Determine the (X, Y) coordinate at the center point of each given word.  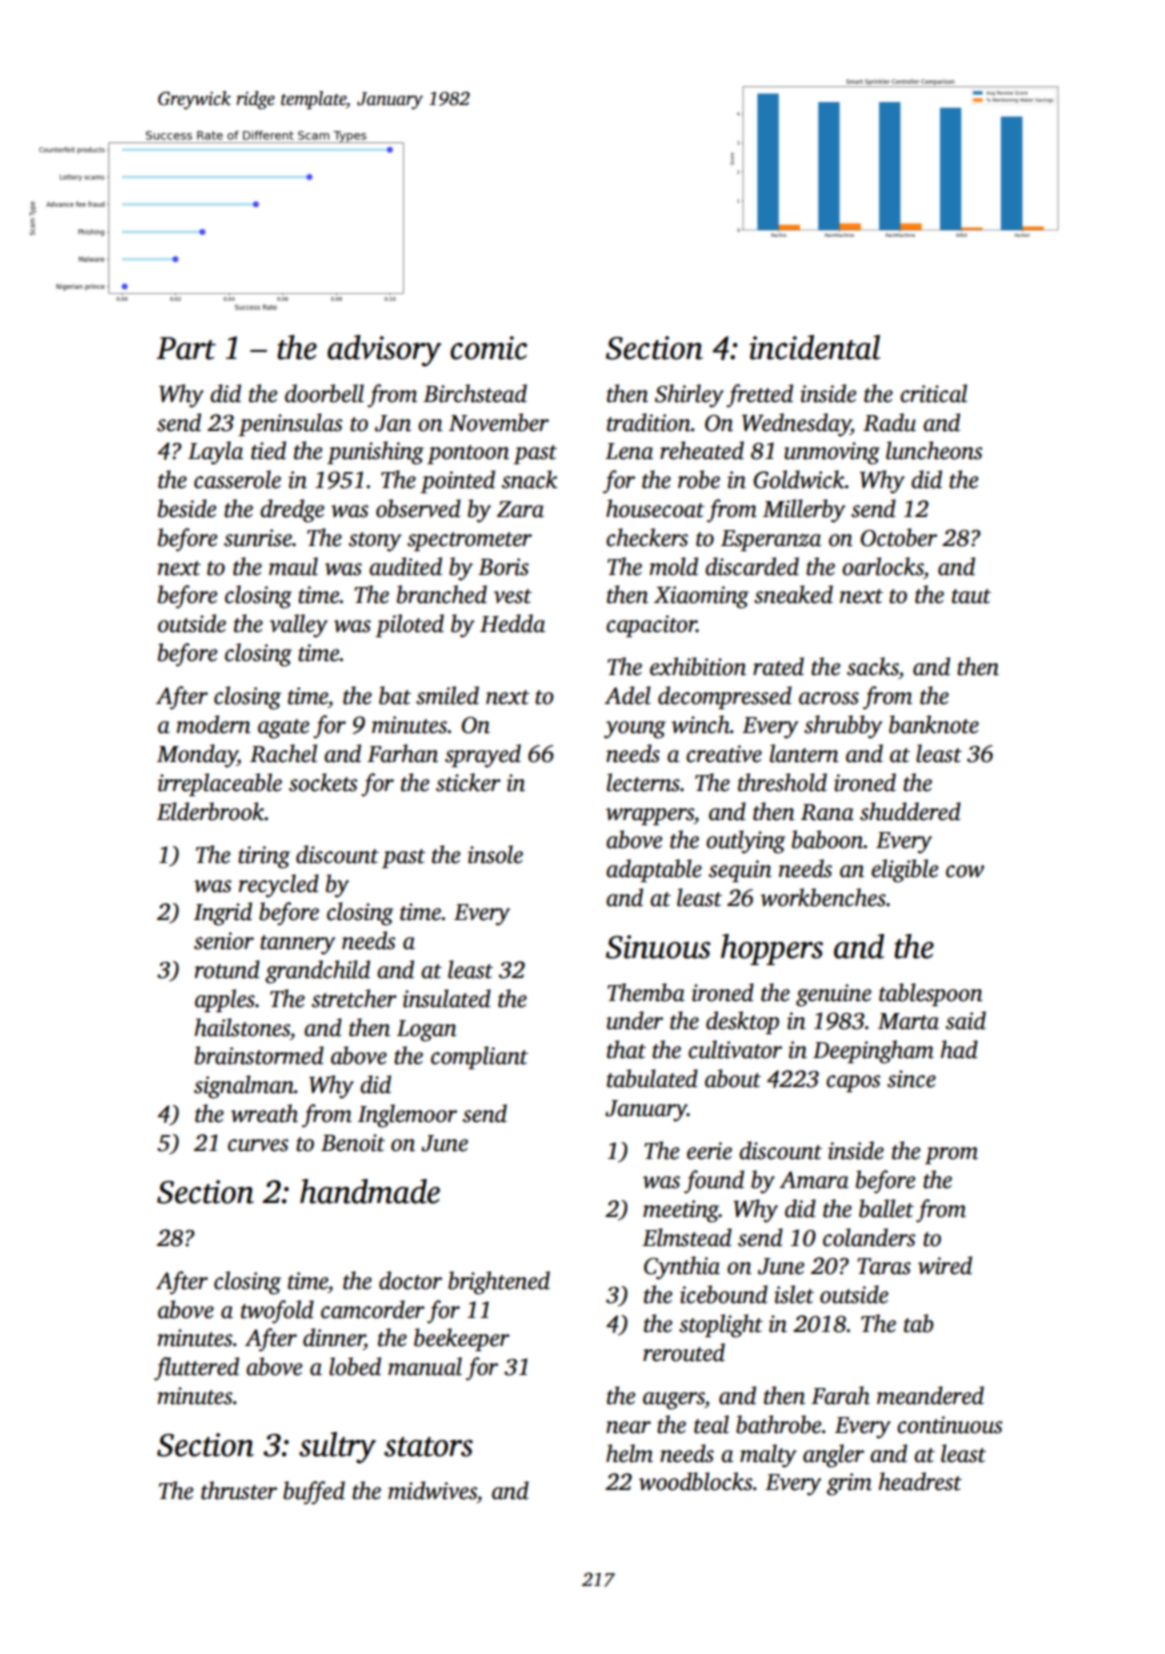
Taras (884, 1266)
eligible (904, 871)
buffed (314, 1493)
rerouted (684, 1352)
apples (225, 1000)
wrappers (650, 816)
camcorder (373, 1309)
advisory (384, 351)
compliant (479, 1057)
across (829, 698)
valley (299, 626)
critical (933, 393)
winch (700, 724)
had (959, 1049)
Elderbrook (211, 811)
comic (488, 348)
